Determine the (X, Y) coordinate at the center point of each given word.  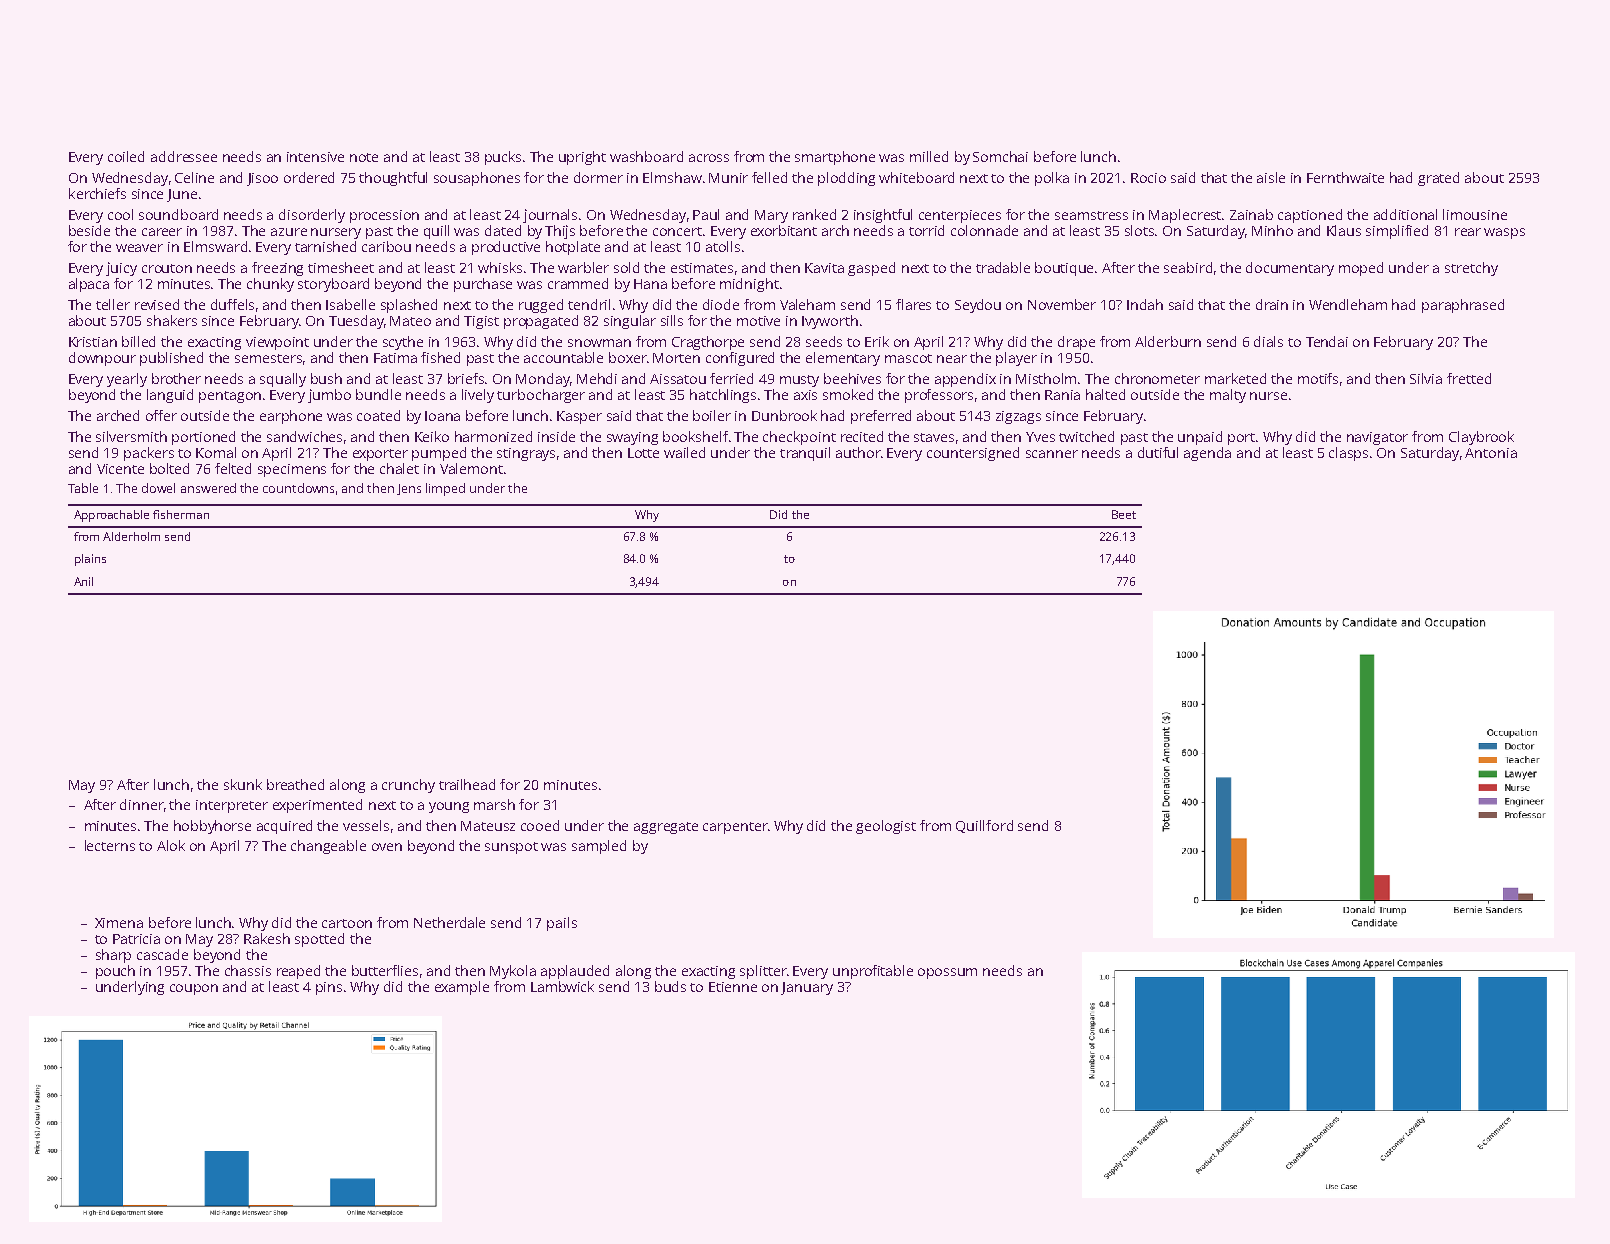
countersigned (973, 454)
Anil (83, 581)
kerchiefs (97, 193)
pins (329, 988)
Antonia (1491, 453)
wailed (684, 452)
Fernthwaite (1345, 177)
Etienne (733, 987)
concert (677, 231)
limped (445, 489)
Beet (1124, 514)
